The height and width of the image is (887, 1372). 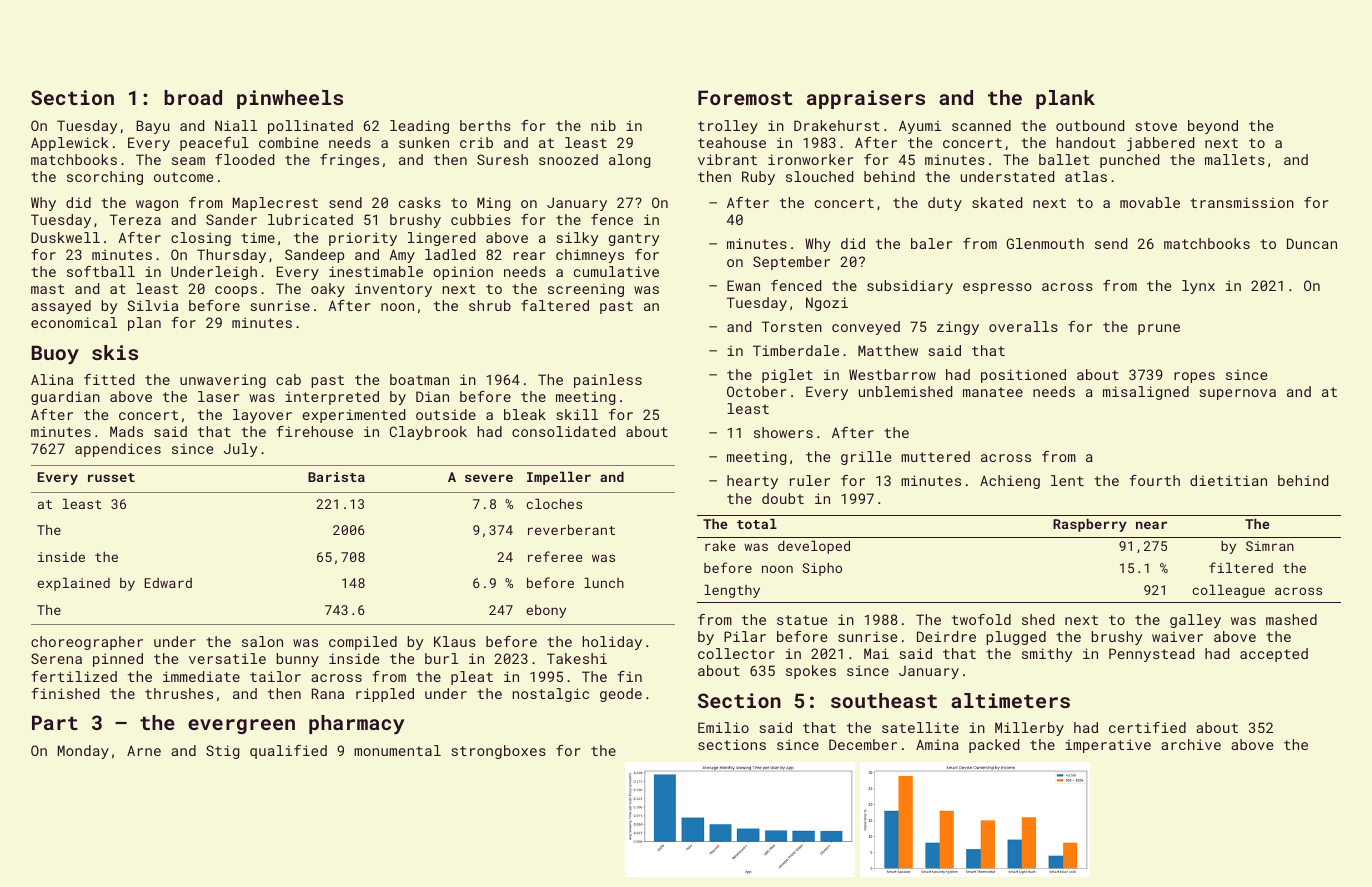 I want to click on silky, so click(x=577, y=239).
